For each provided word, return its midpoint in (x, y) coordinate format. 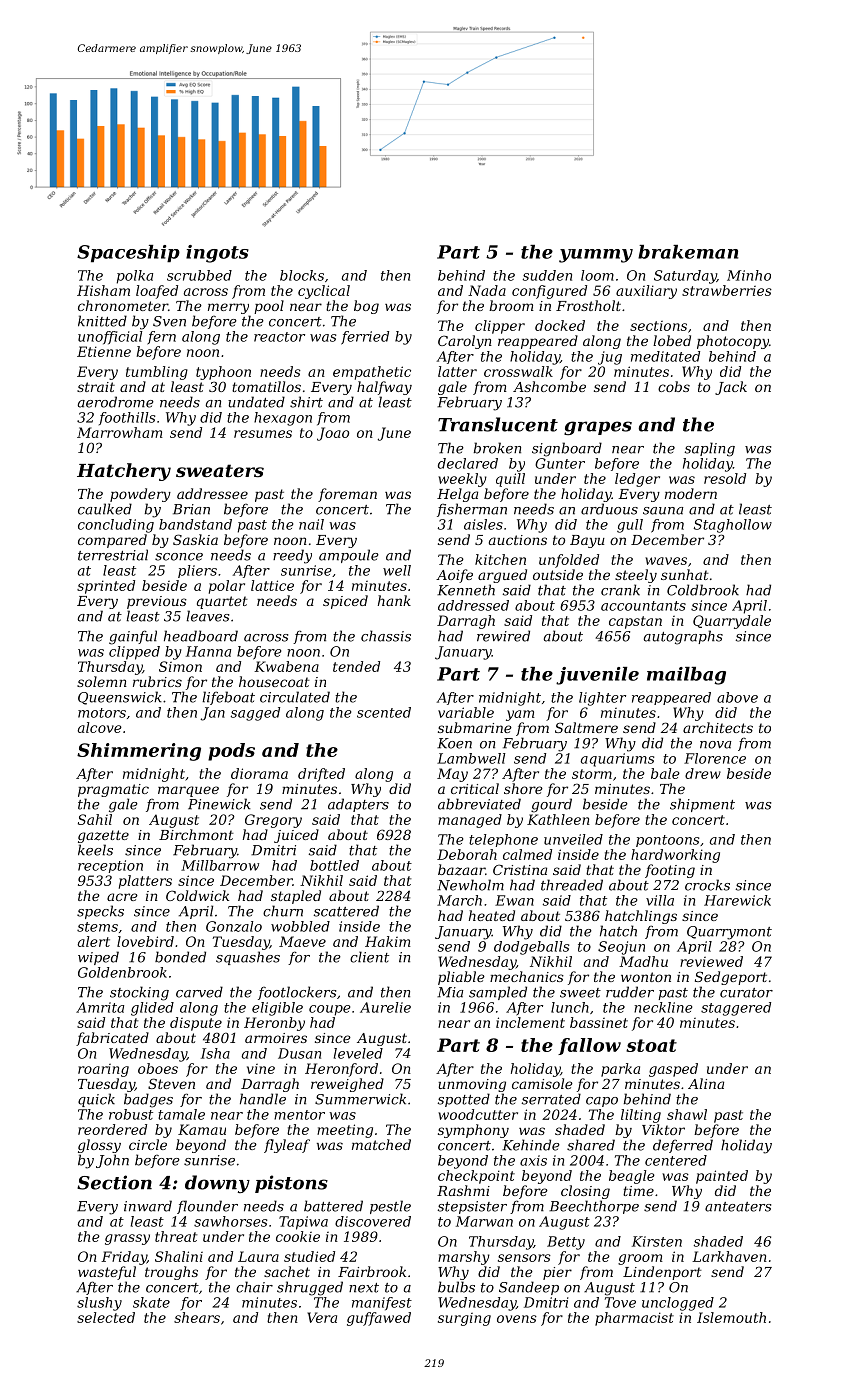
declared (468, 463)
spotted (464, 1100)
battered (333, 1206)
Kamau (202, 1129)
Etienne (104, 351)
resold (725, 478)
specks (100, 912)
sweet (580, 993)
